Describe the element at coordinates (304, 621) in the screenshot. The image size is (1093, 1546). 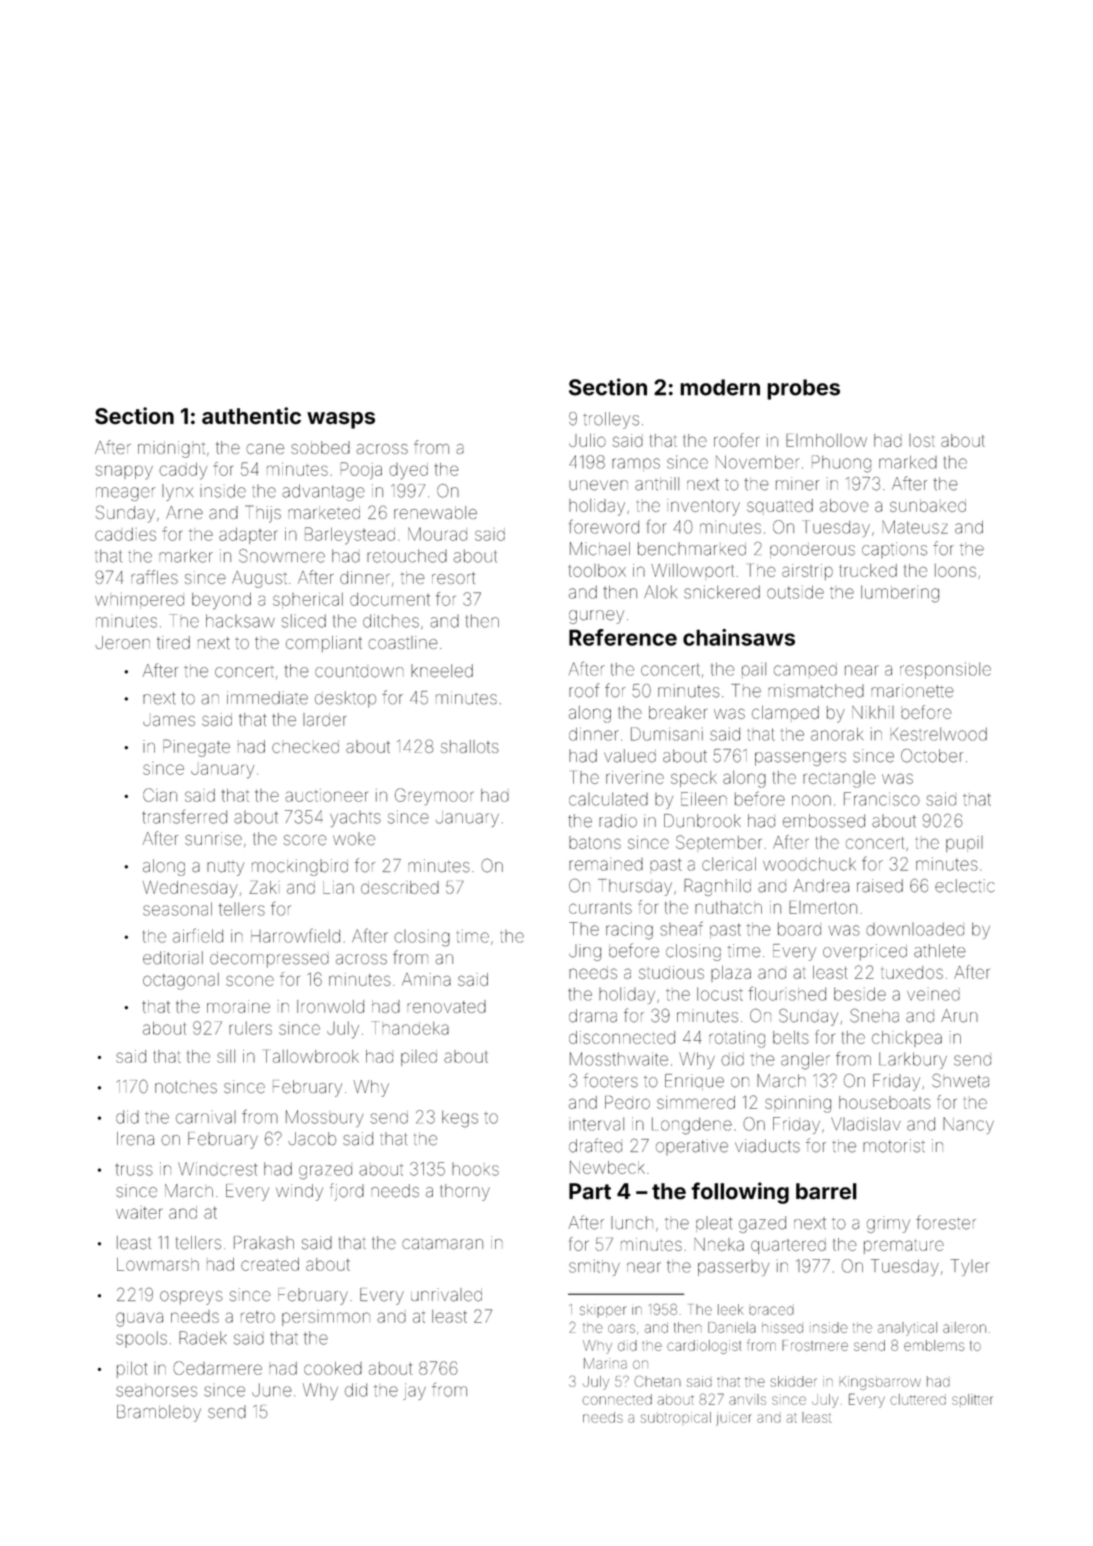
I see `sliced` at that location.
